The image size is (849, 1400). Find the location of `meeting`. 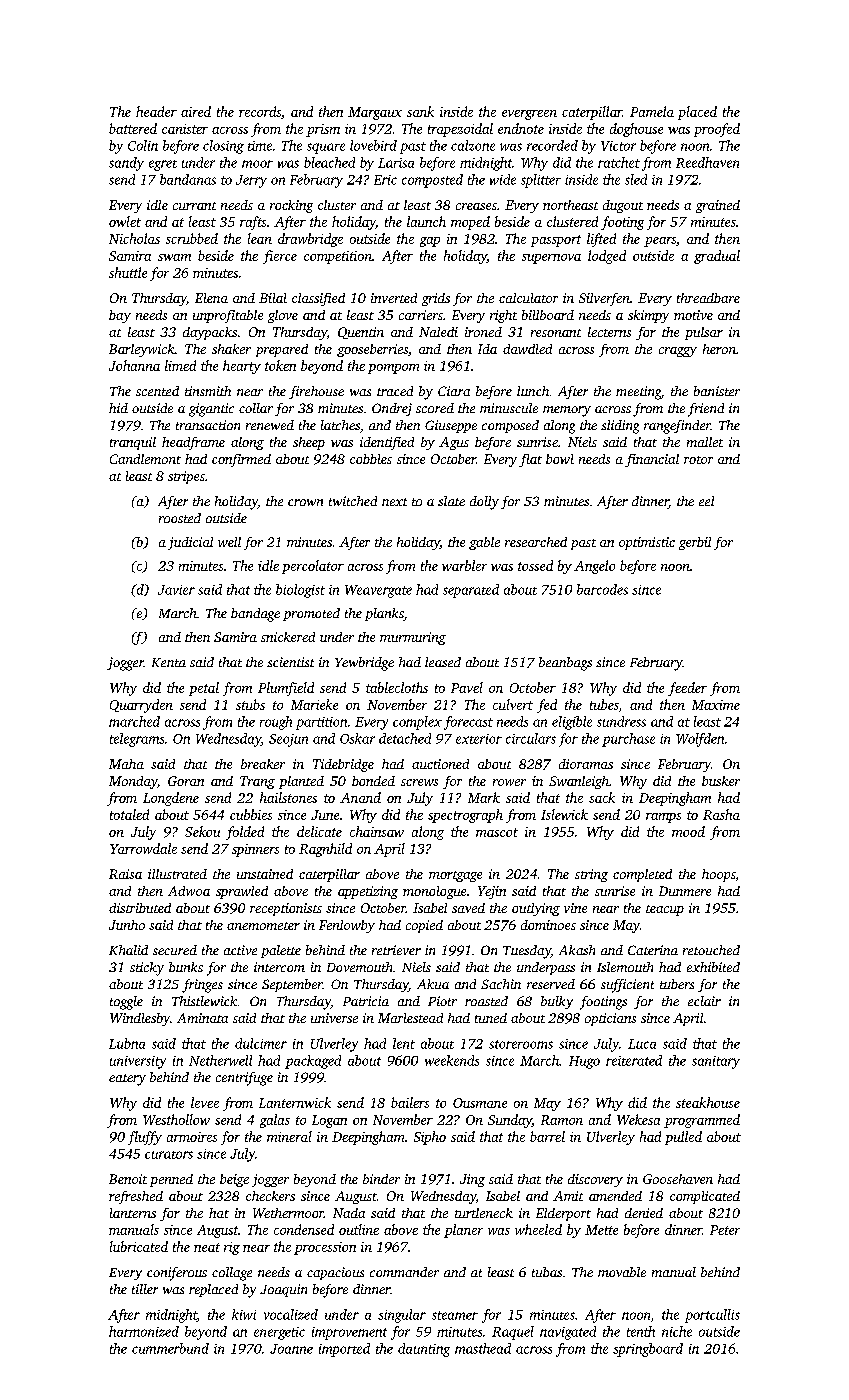

meeting is located at coordinates (638, 393).
